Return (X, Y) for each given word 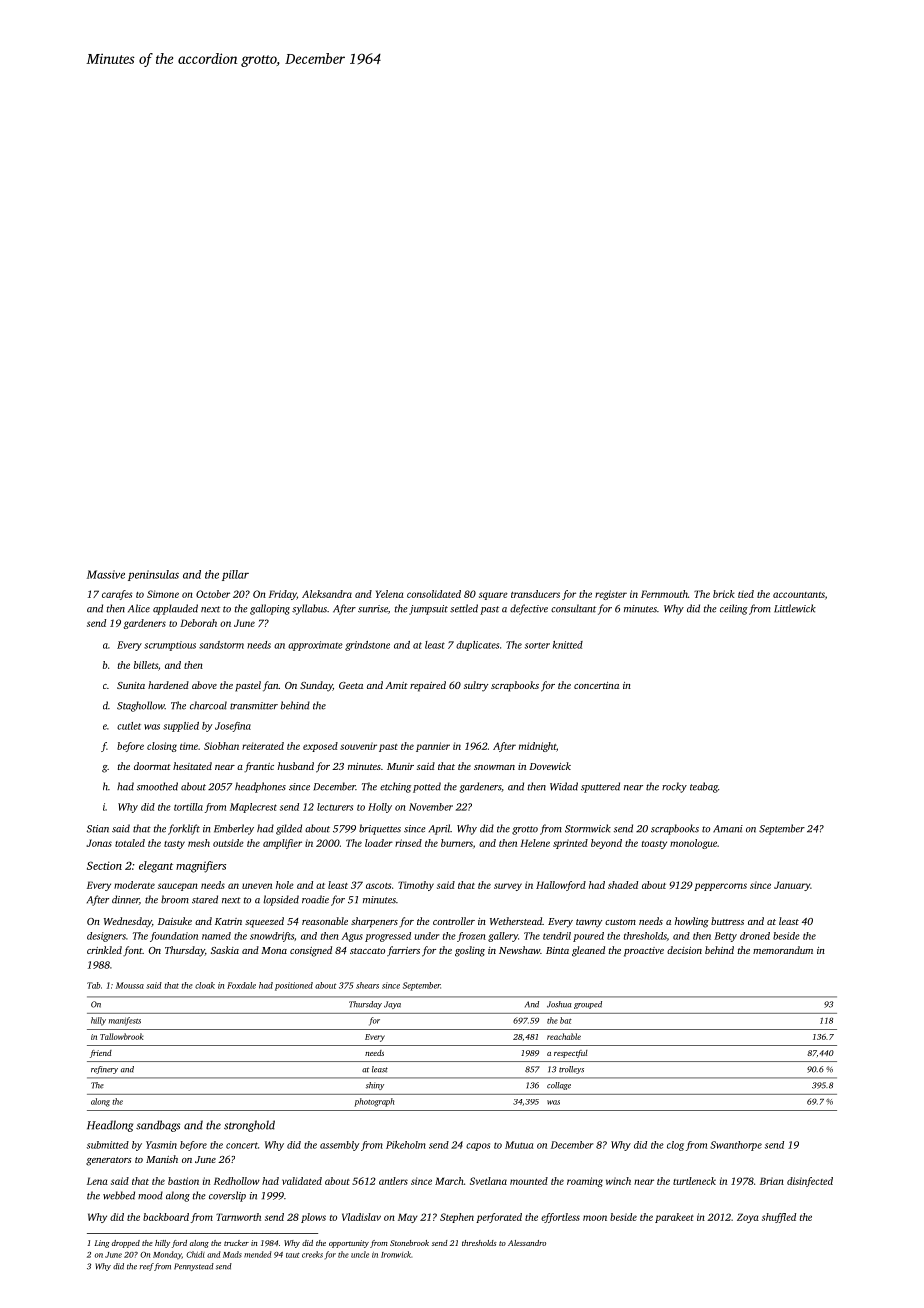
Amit (396, 685)
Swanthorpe (736, 1146)
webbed (119, 1195)
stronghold (249, 1126)
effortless (560, 1218)
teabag (704, 787)
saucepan (178, 887)
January (792, 886)
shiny (375, 1086)
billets (146, 665)
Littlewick (795, 608)
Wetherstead (516, 921)
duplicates (477, 646)
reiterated (263, 746)
